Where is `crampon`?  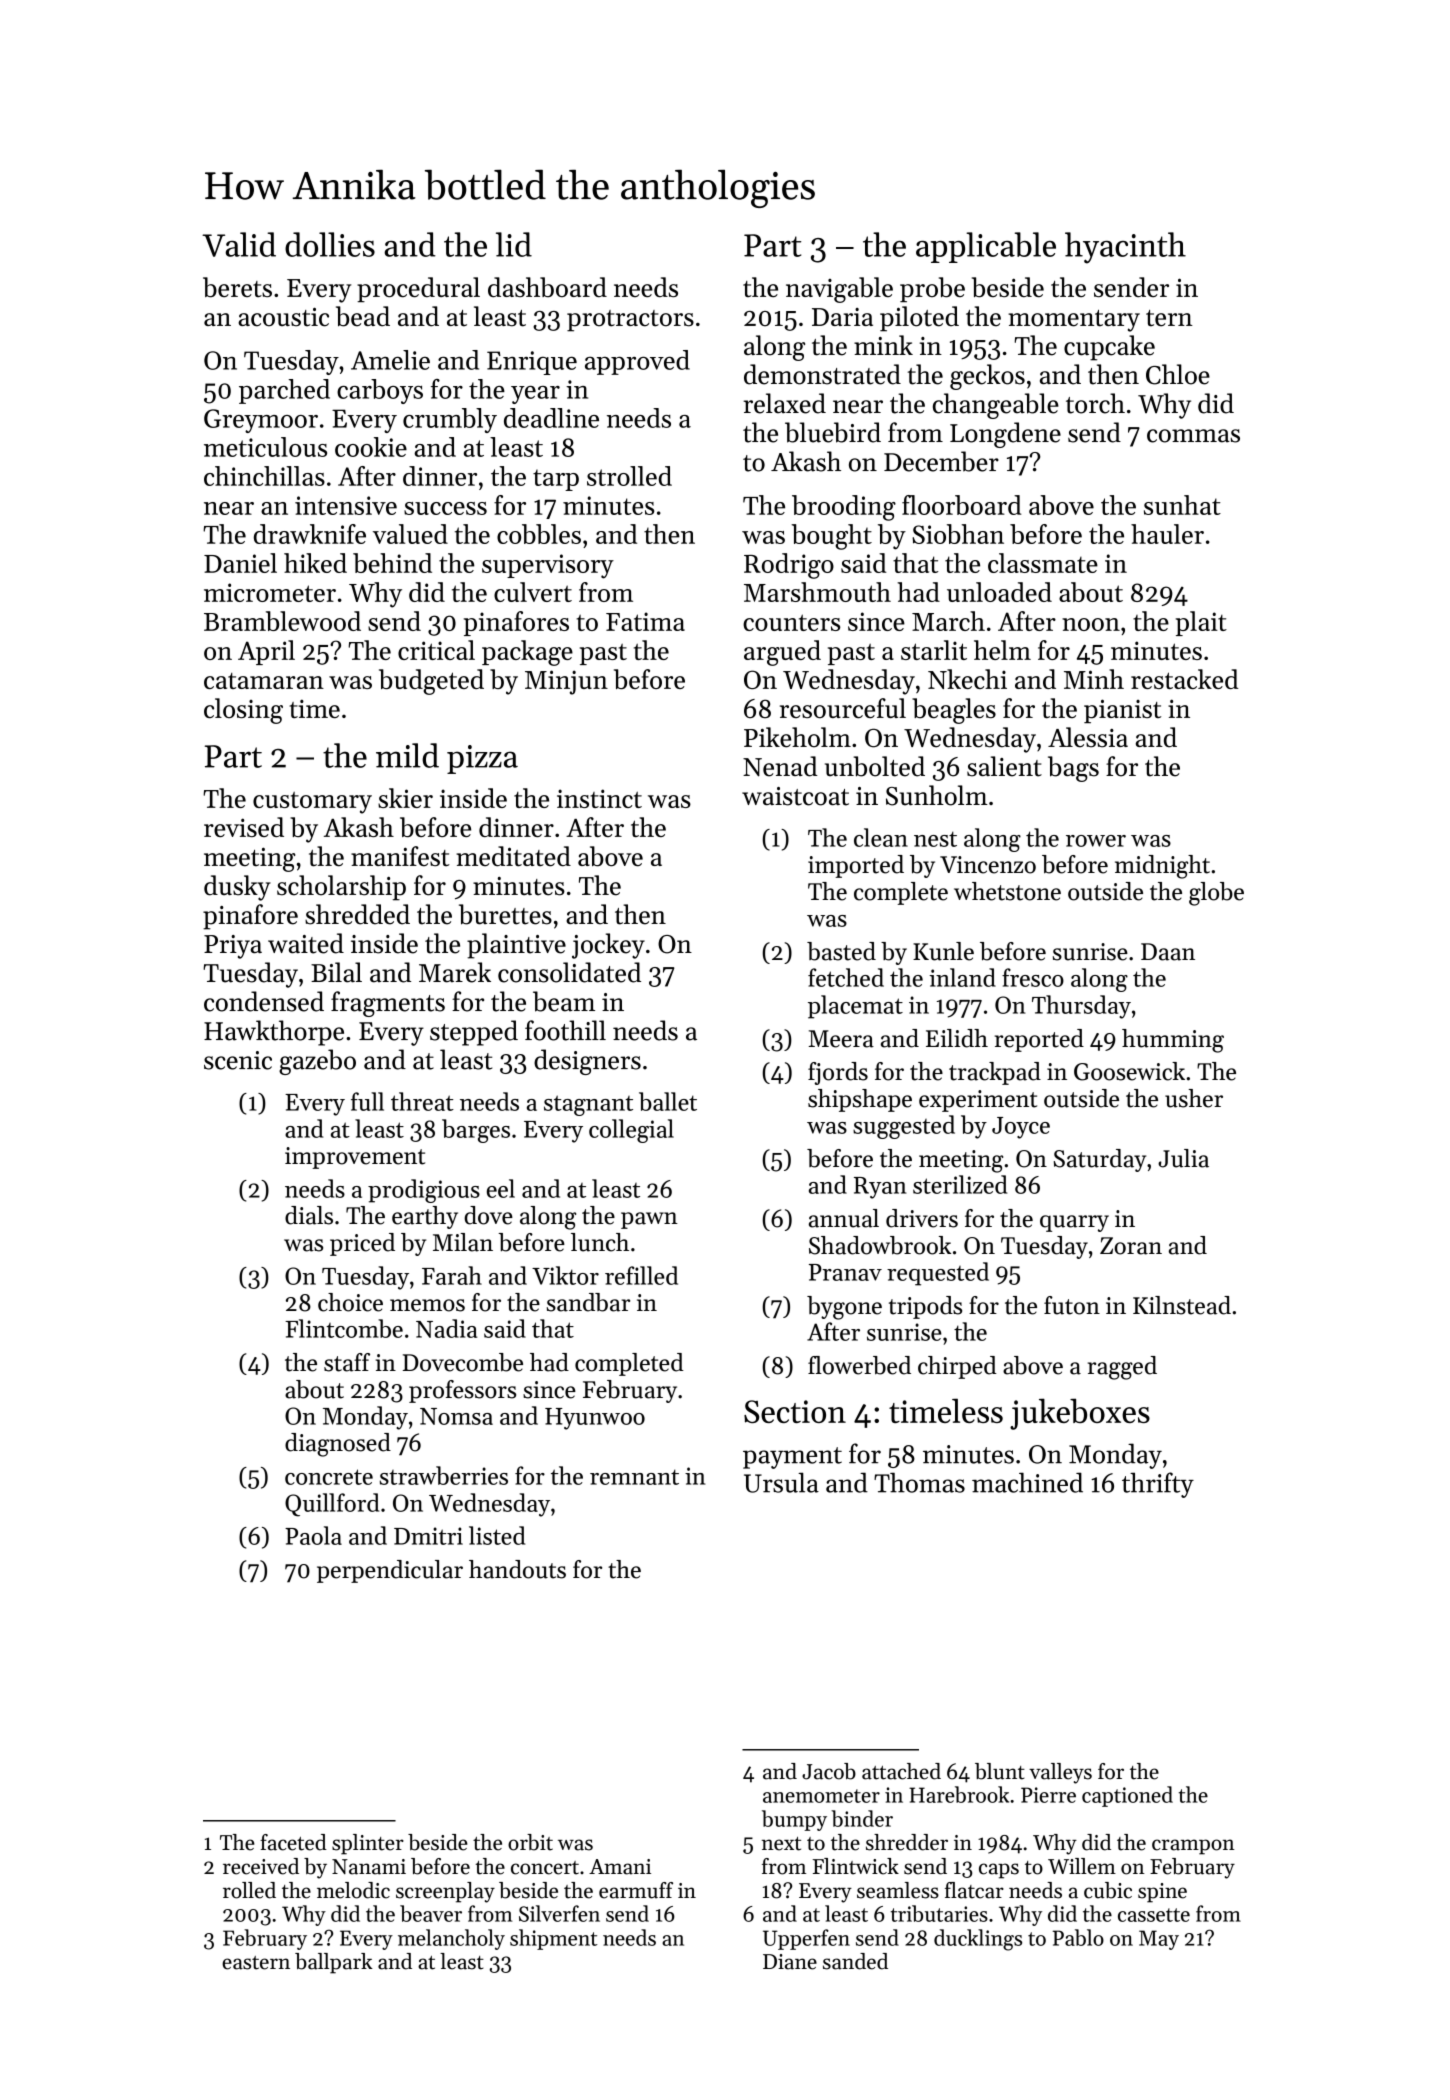
crampon is located at coordinates (1193, 1847).
